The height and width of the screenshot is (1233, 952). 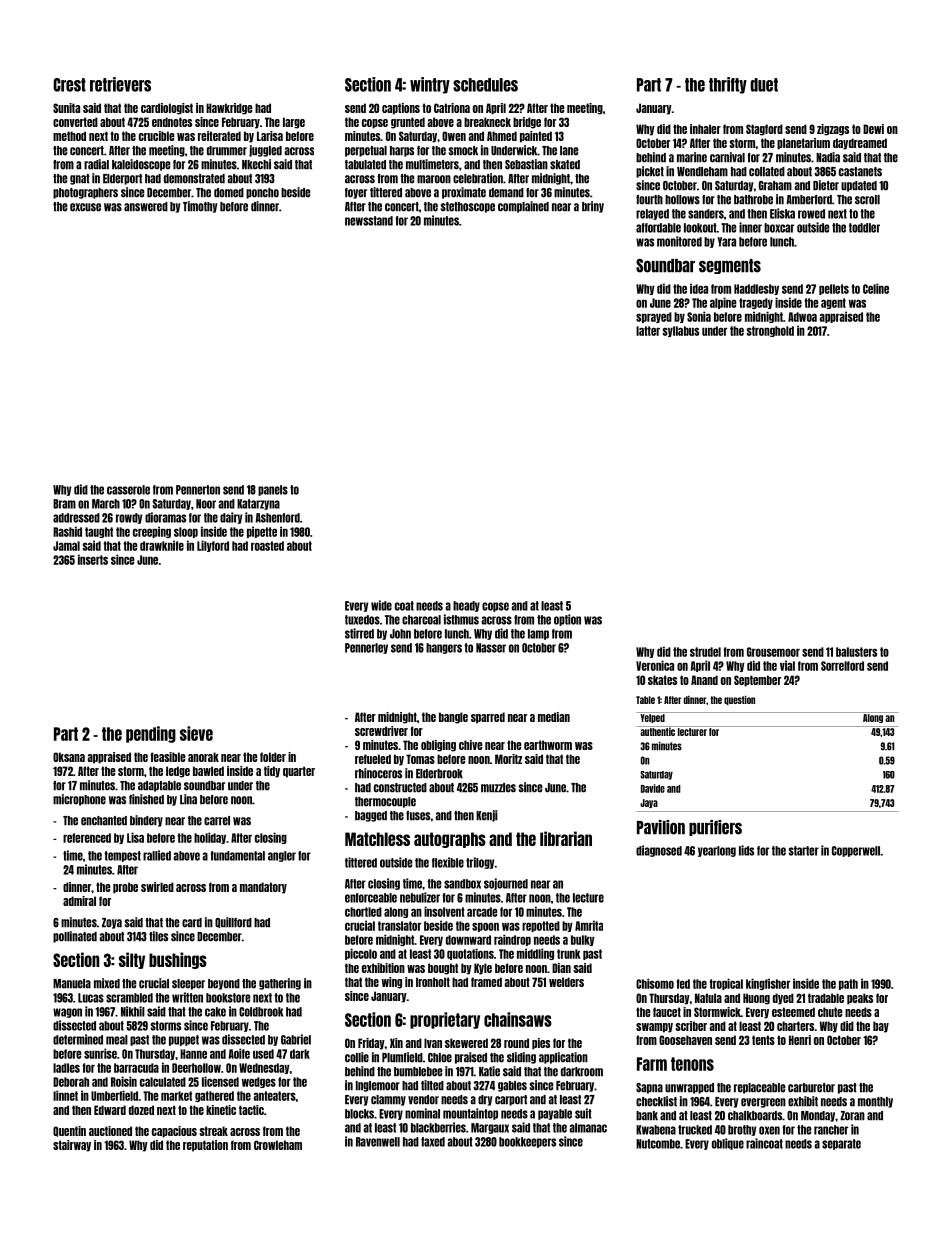 What do you see at coordinates (867, 200) in the screenshot?
I see `scroll` at bounding box center [867, 200].
